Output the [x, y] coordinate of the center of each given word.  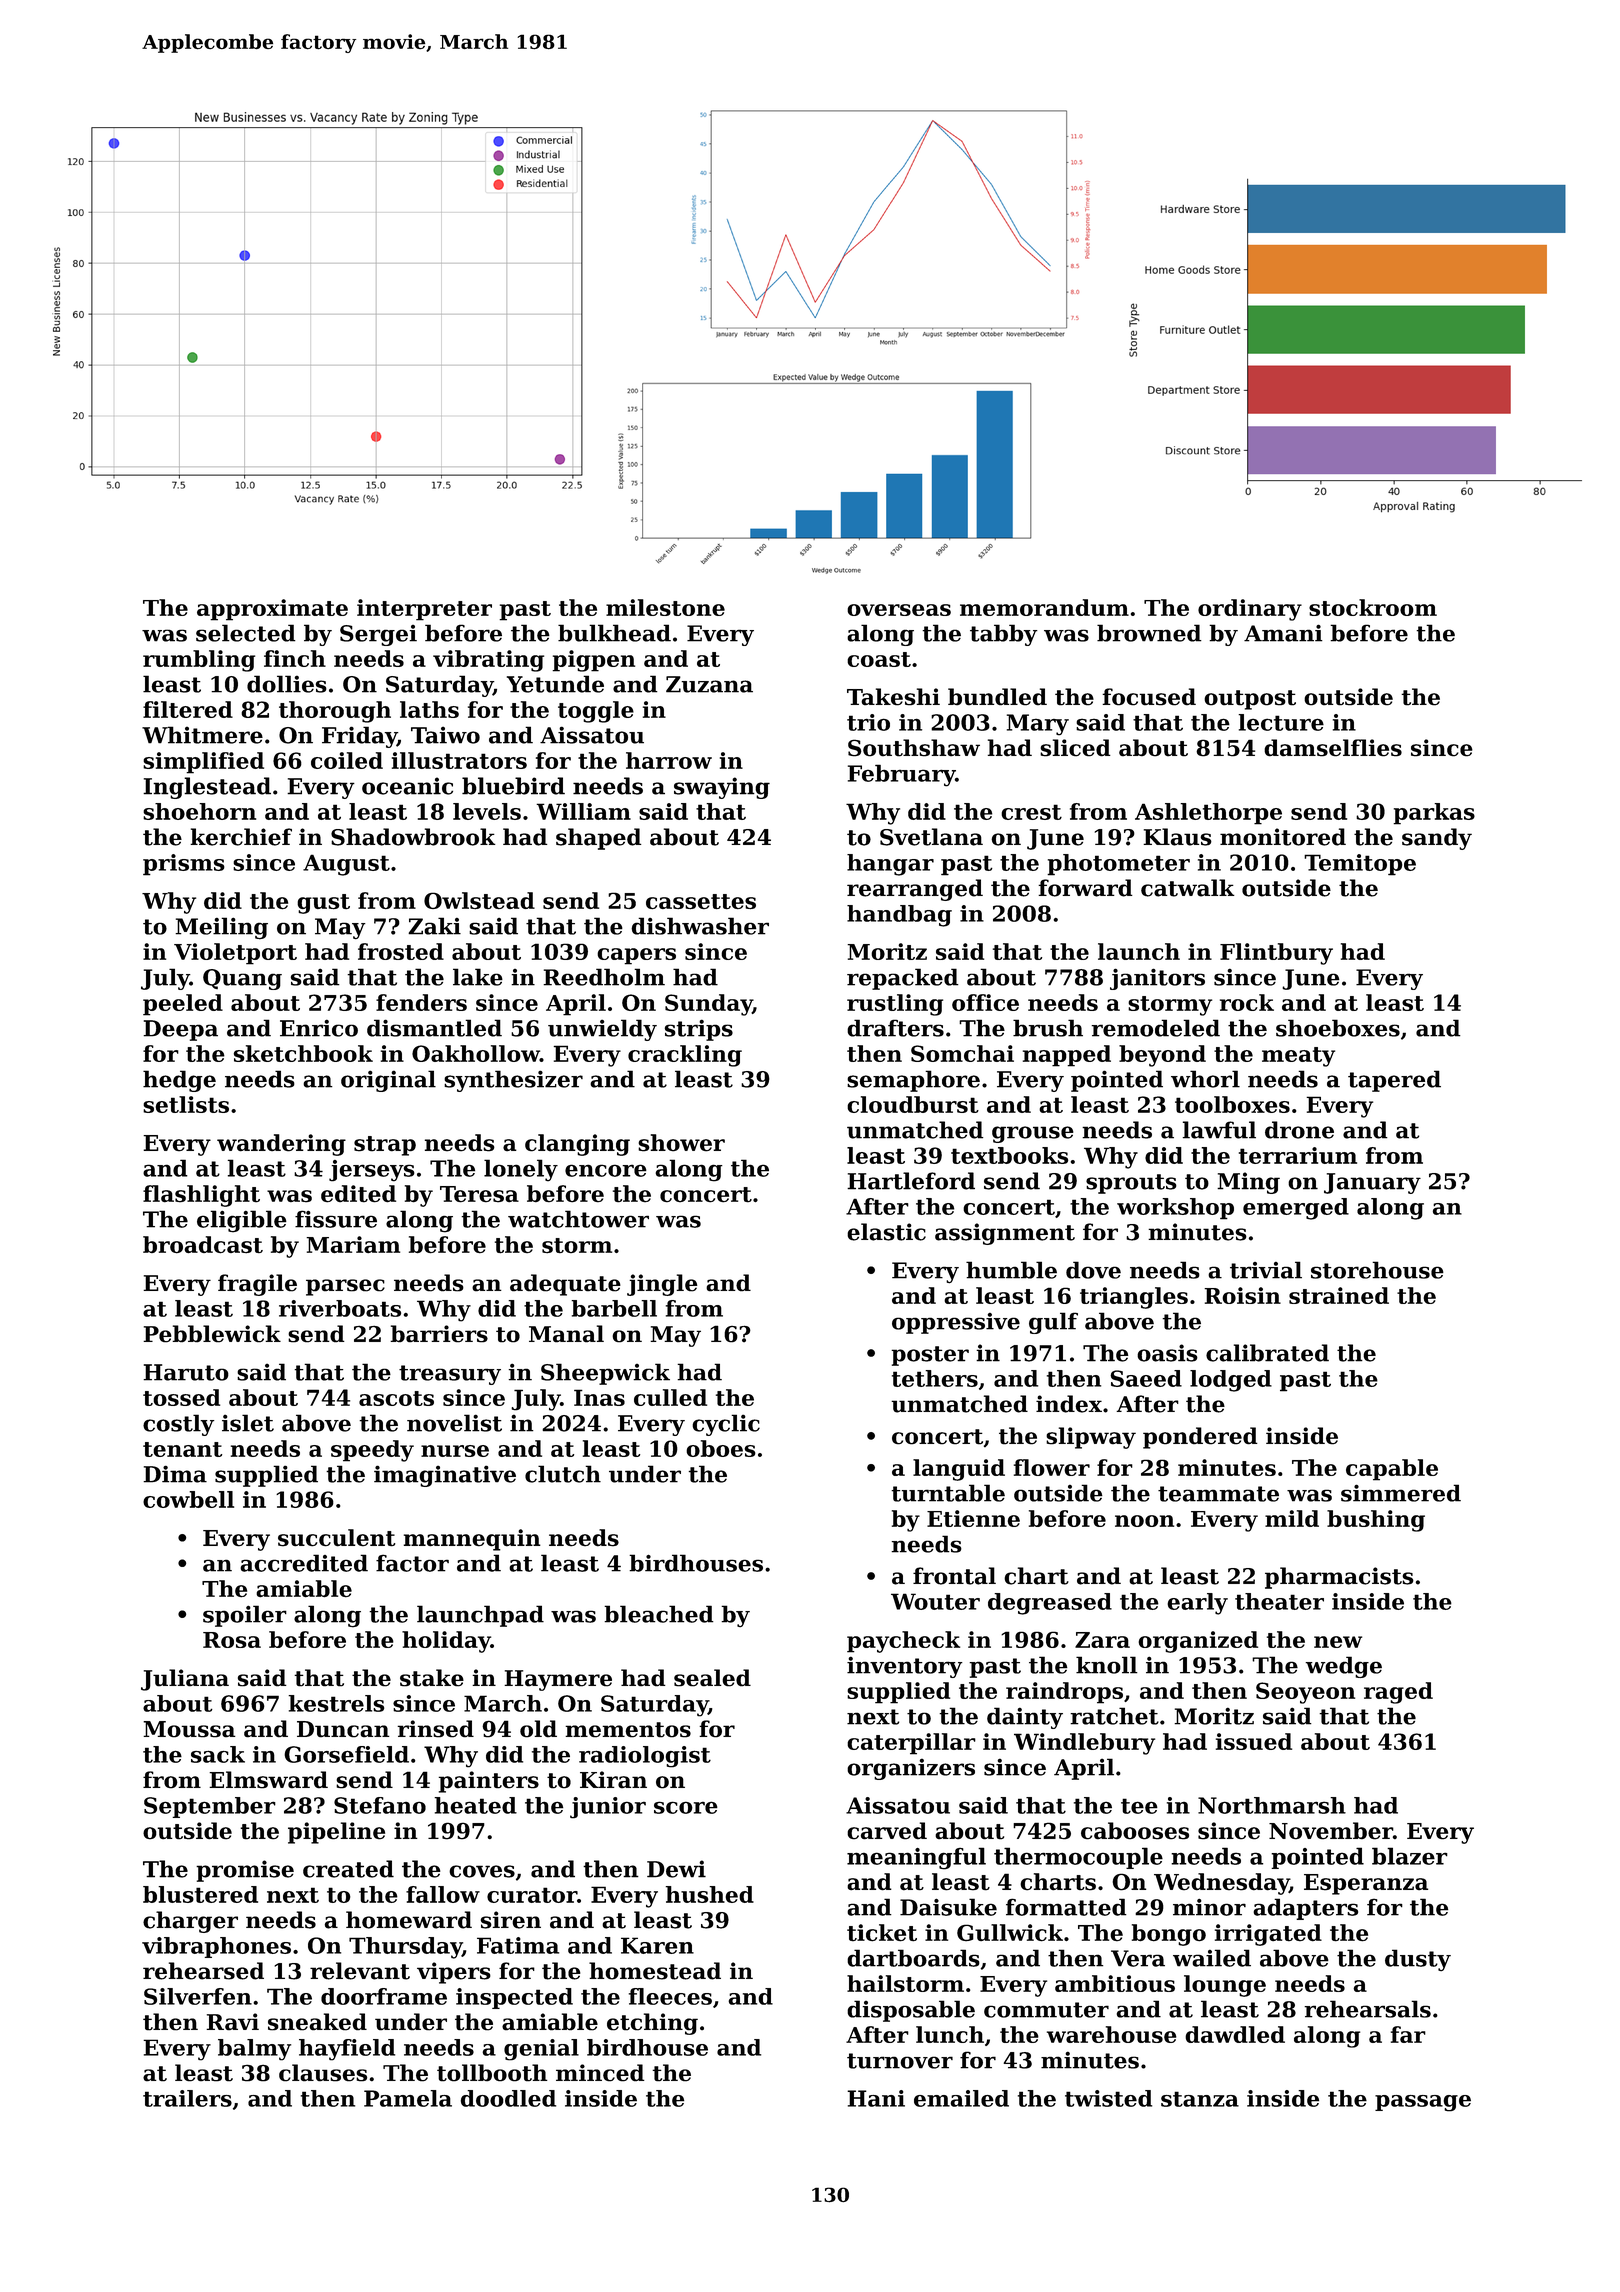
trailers [187, 2098]
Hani [876, 2098]
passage [1423, 2103]
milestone [665, 607]
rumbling [199, 661]
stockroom [1373, 607]
